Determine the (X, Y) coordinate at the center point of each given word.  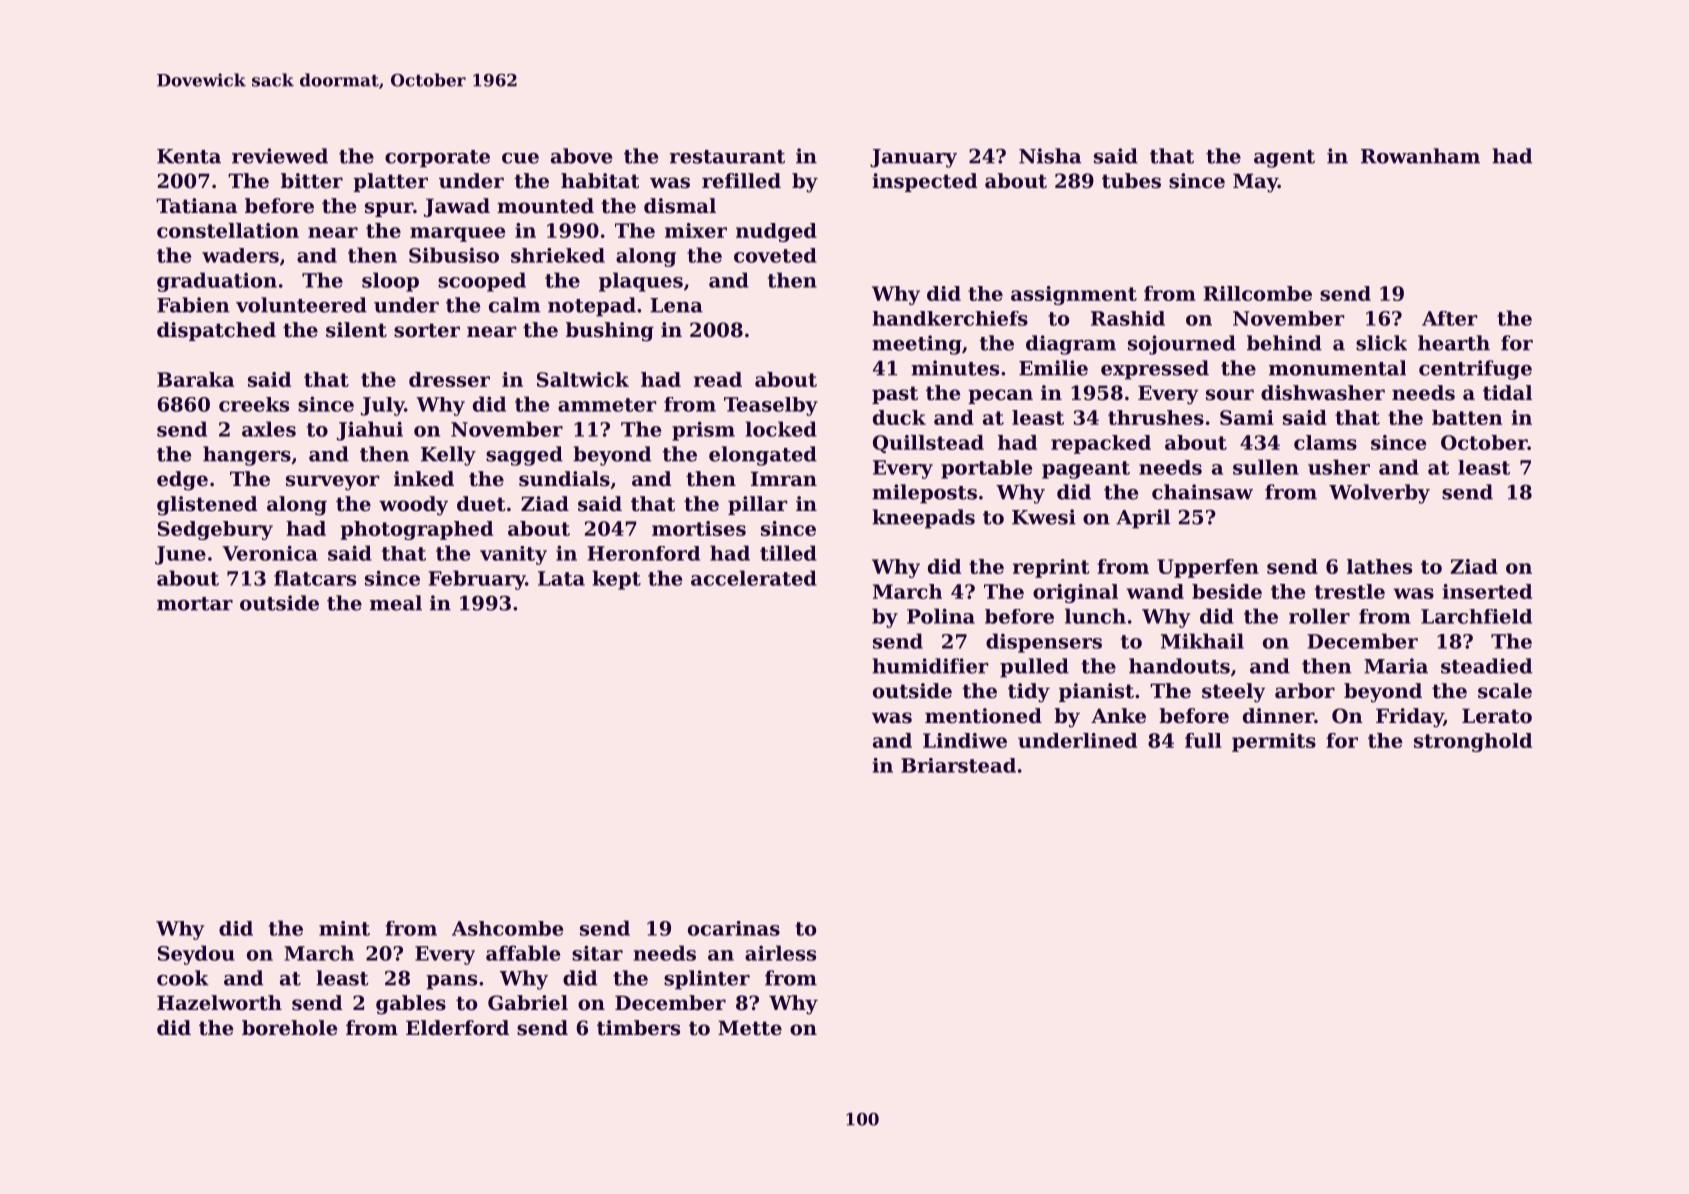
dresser (449, 379)
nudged (776, 232)
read (718, 379)
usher (1339, 467)
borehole (289, 1028)
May (1255, 183)
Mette (750, 1028)
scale (1505, 691)
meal (396, 603)
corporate (437, 159)
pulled (1034, 668)
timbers (638, 1028)
